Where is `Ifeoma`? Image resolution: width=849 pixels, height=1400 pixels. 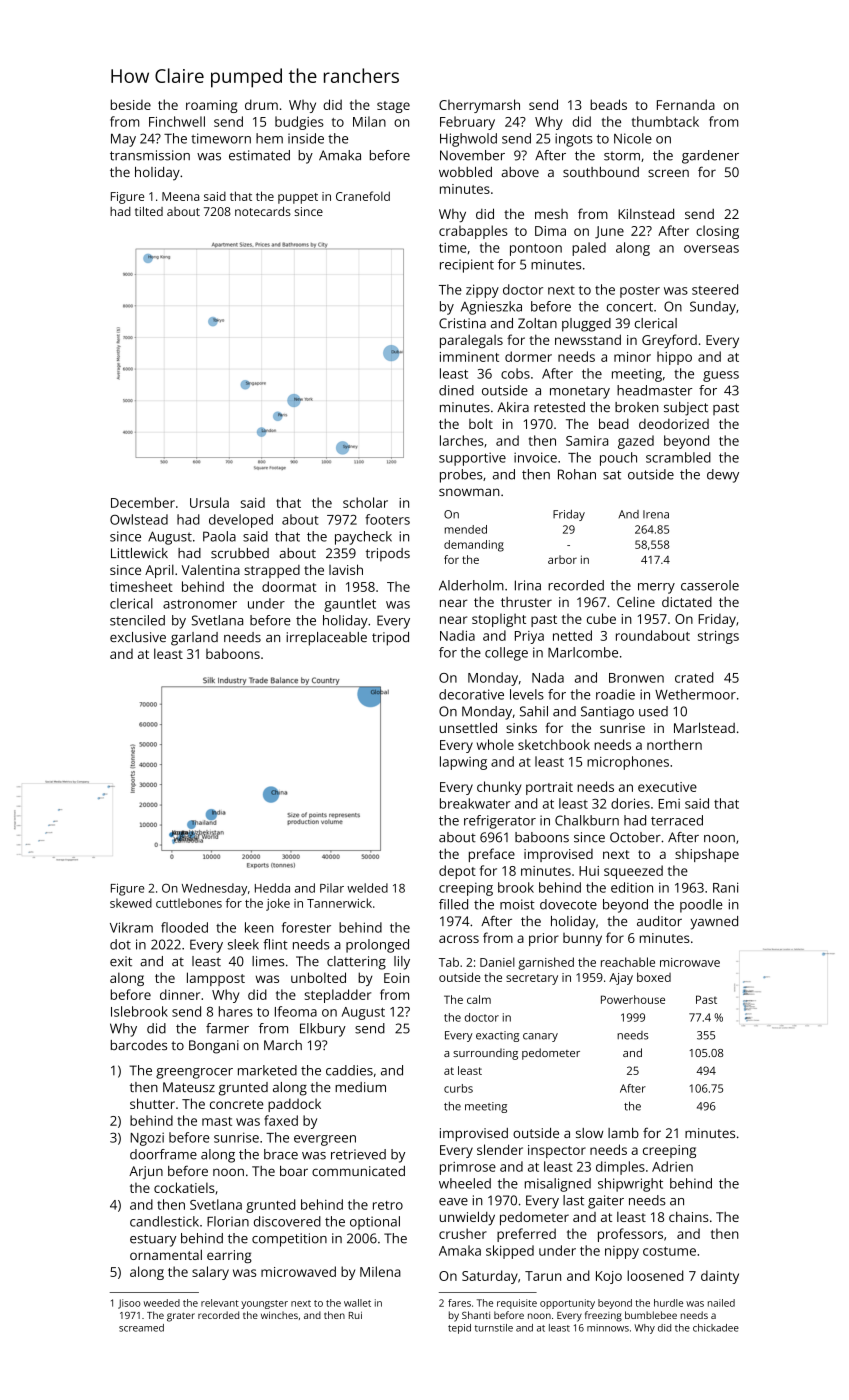
Ifeoma is located at coordinates (296, 1011).
